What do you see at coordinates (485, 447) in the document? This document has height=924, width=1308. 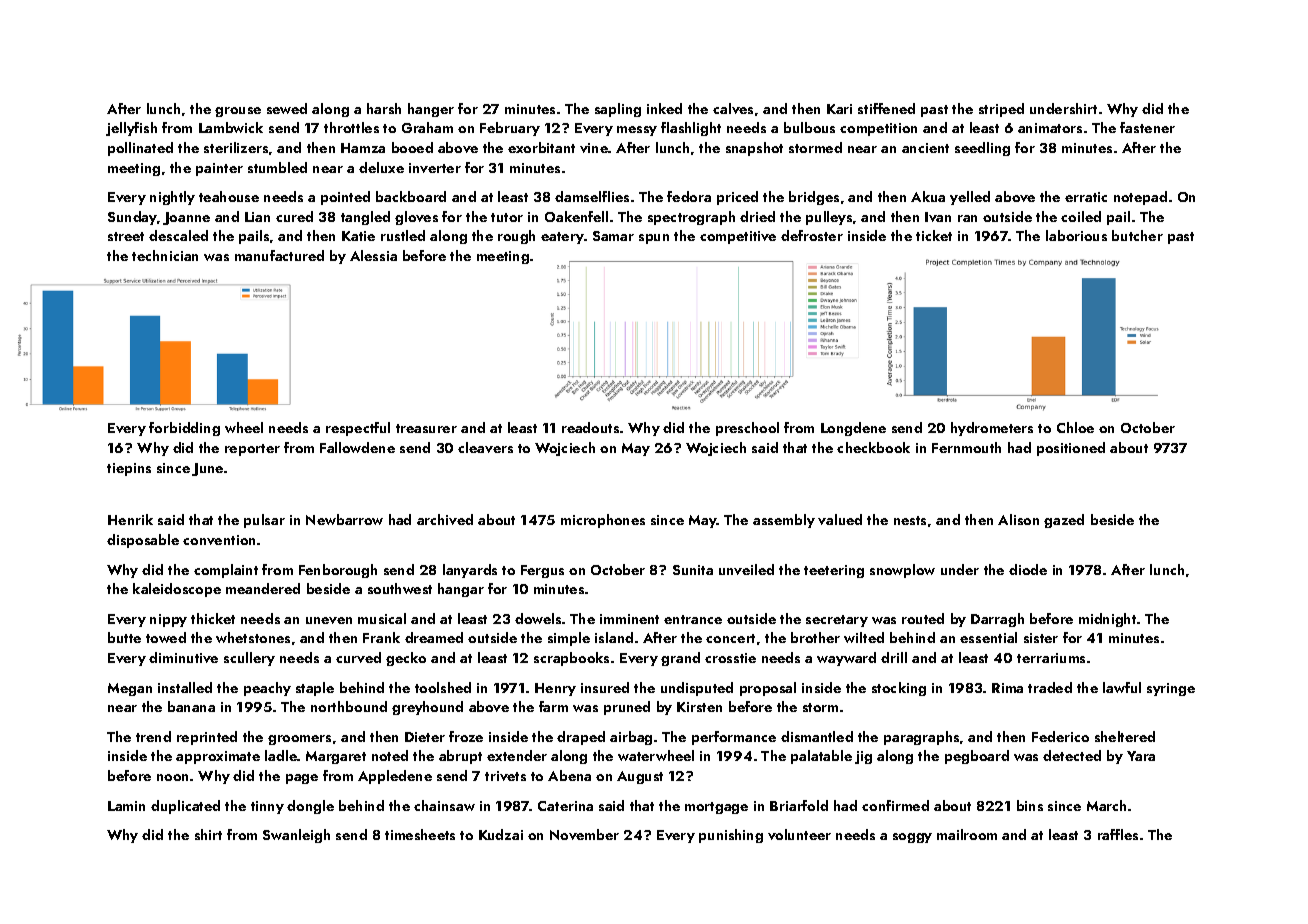 I see `cleavers` at bounding box center [485, 447].
